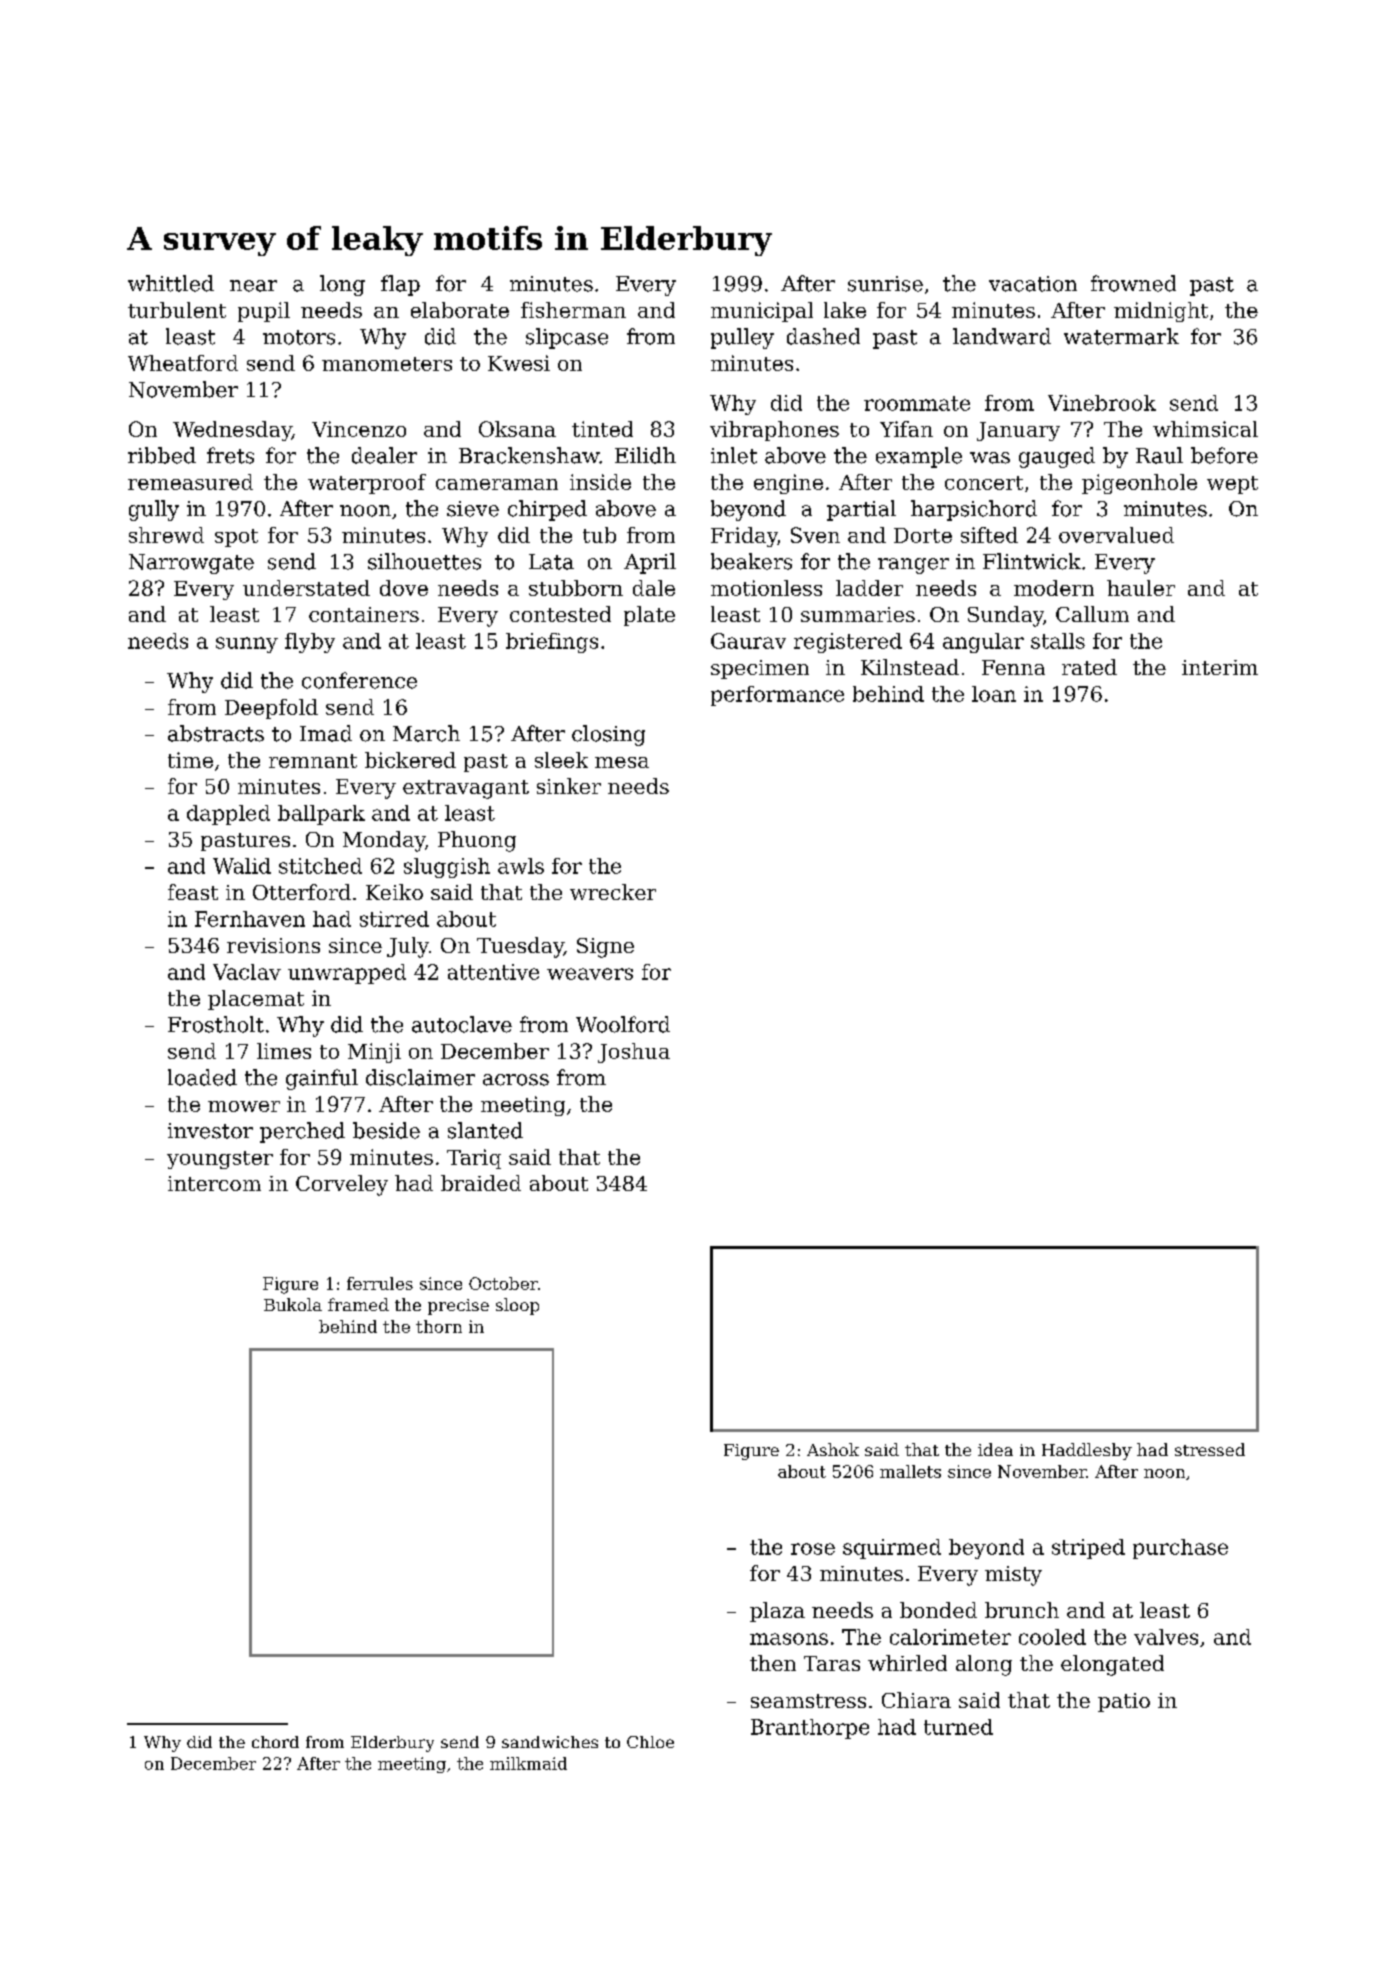 This image has height=1969, width=1386. Describe the element at coordinates (550, 1742) in the image. I see `sandwiches` at that location.
